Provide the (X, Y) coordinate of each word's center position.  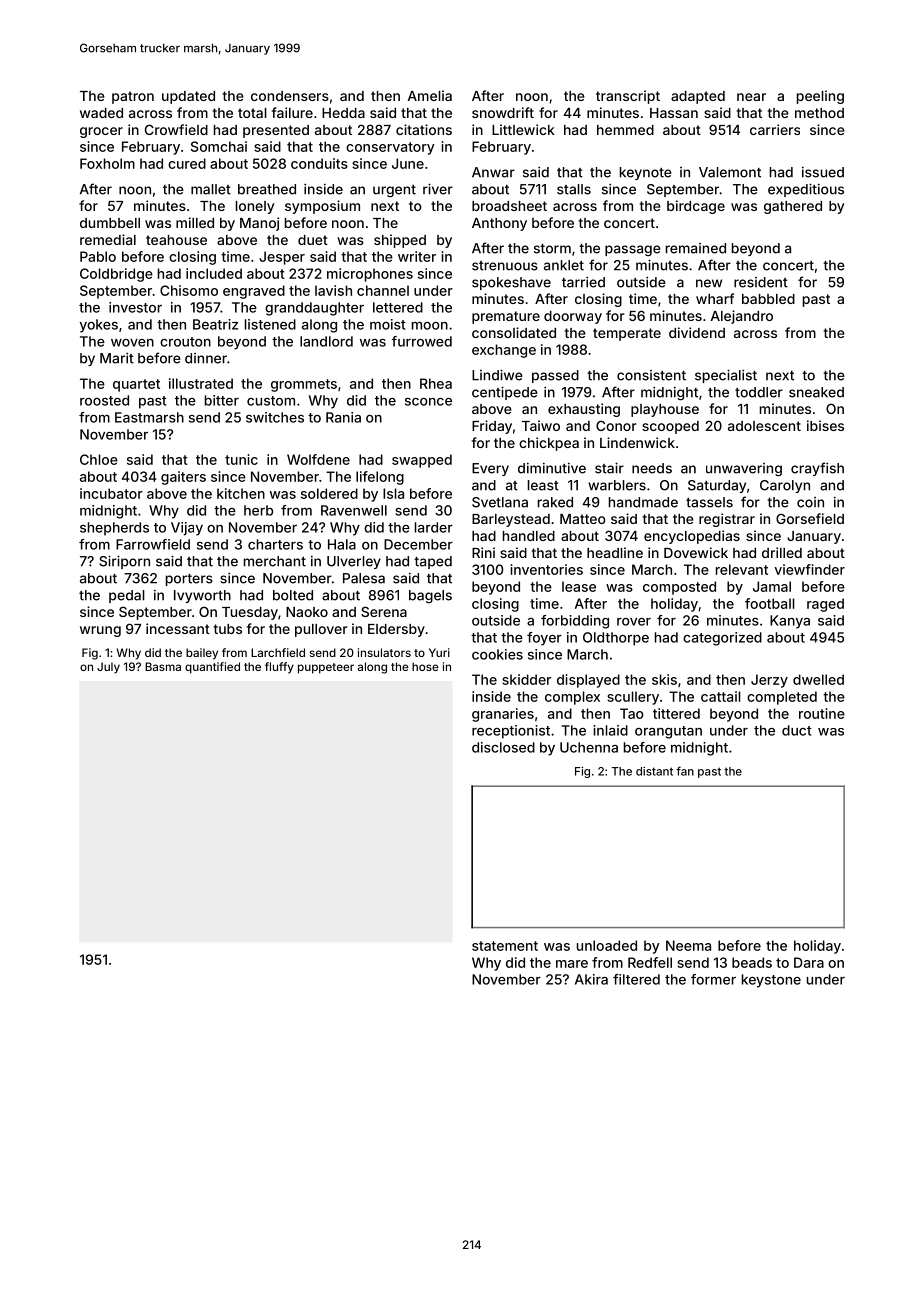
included (214, 273)
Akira (591, 979)
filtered (636, 979)
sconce (428, 402)
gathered (793, 207)
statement (505, 946)
